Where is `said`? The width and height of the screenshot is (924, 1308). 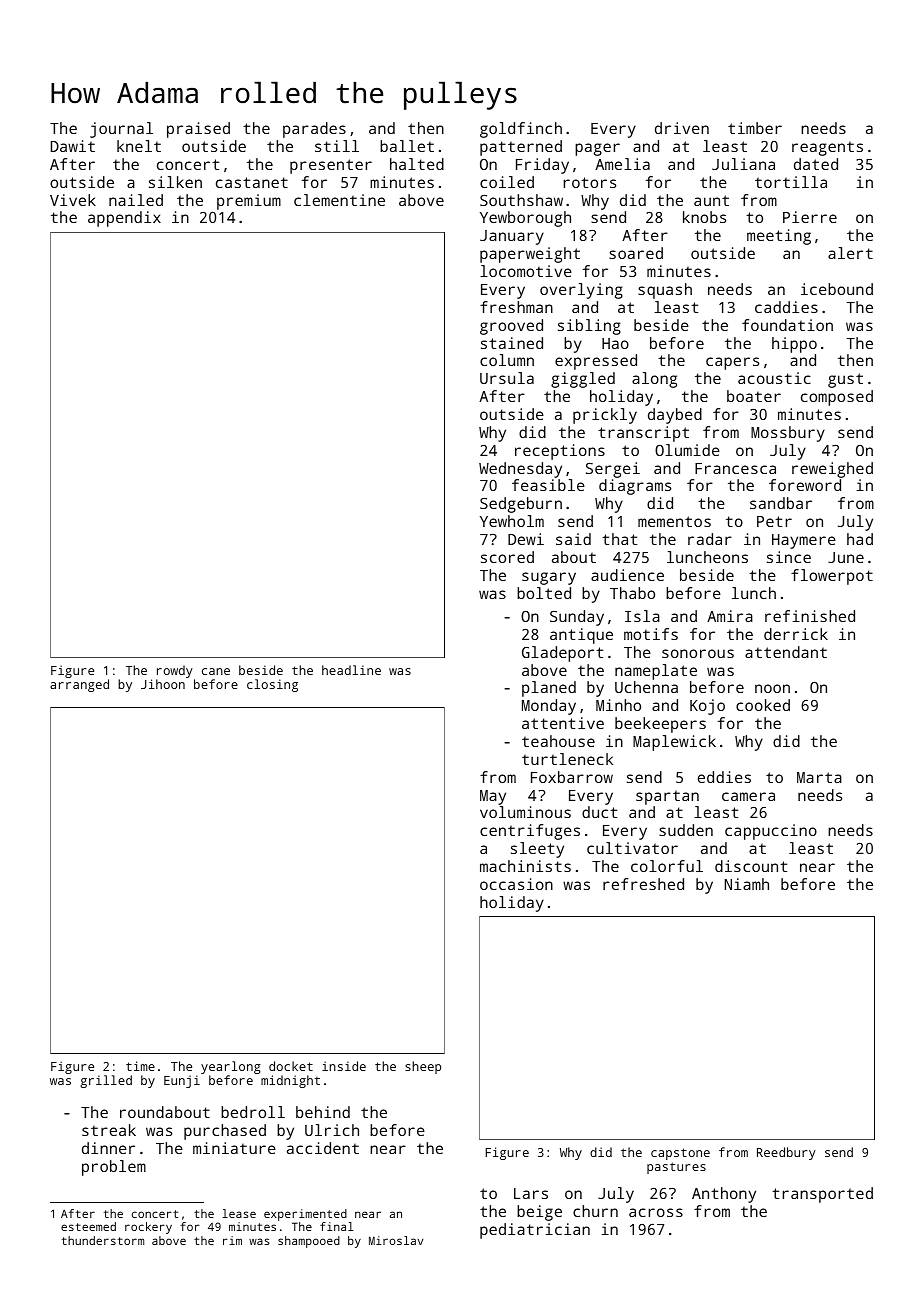
said is located at coordinates (573, 539).
